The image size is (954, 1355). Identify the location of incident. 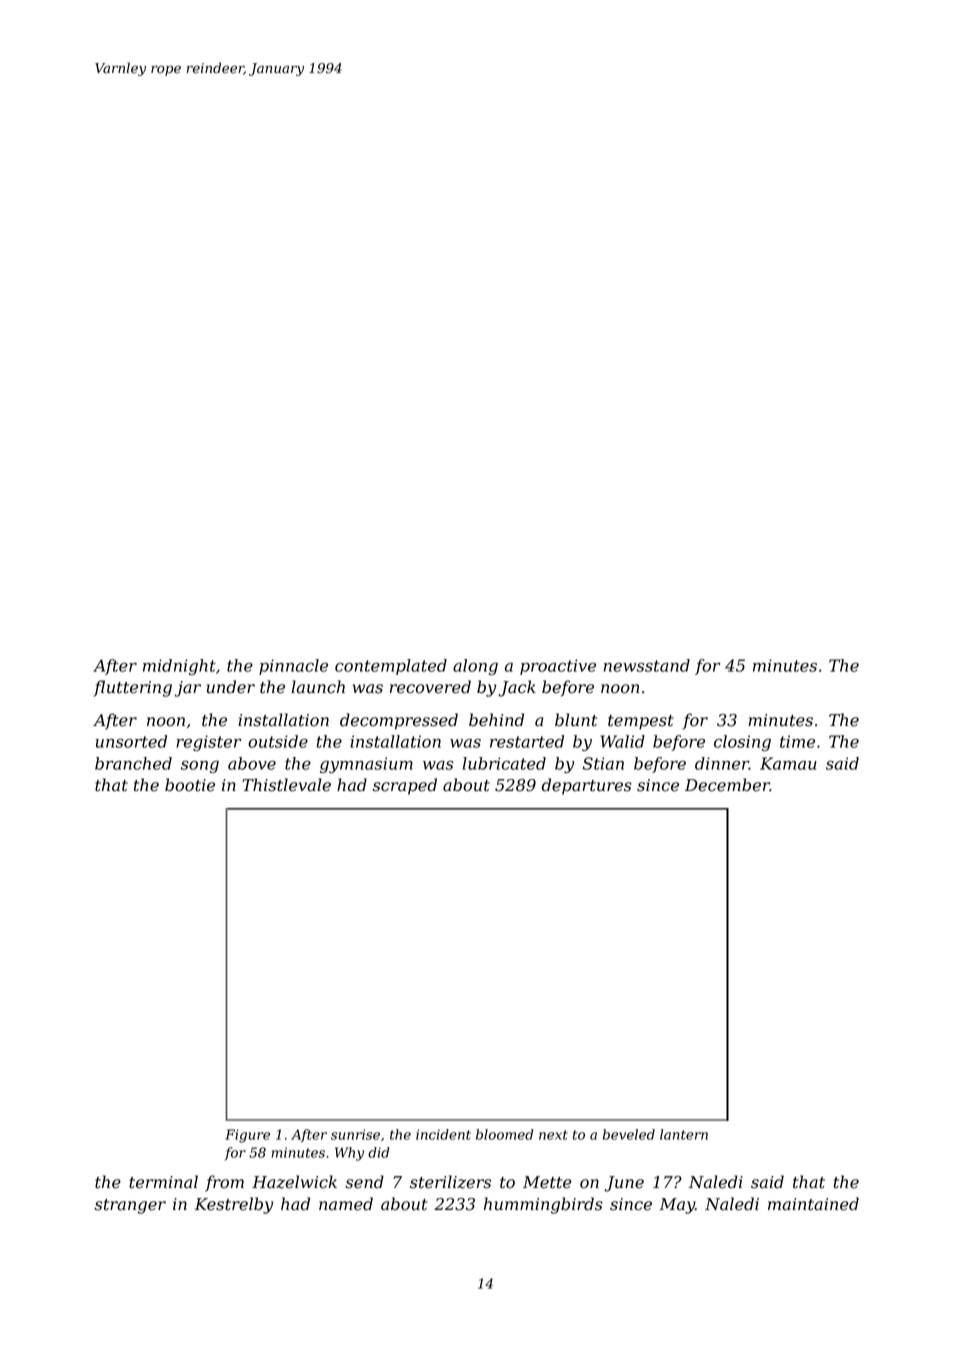
(443, 1134).
